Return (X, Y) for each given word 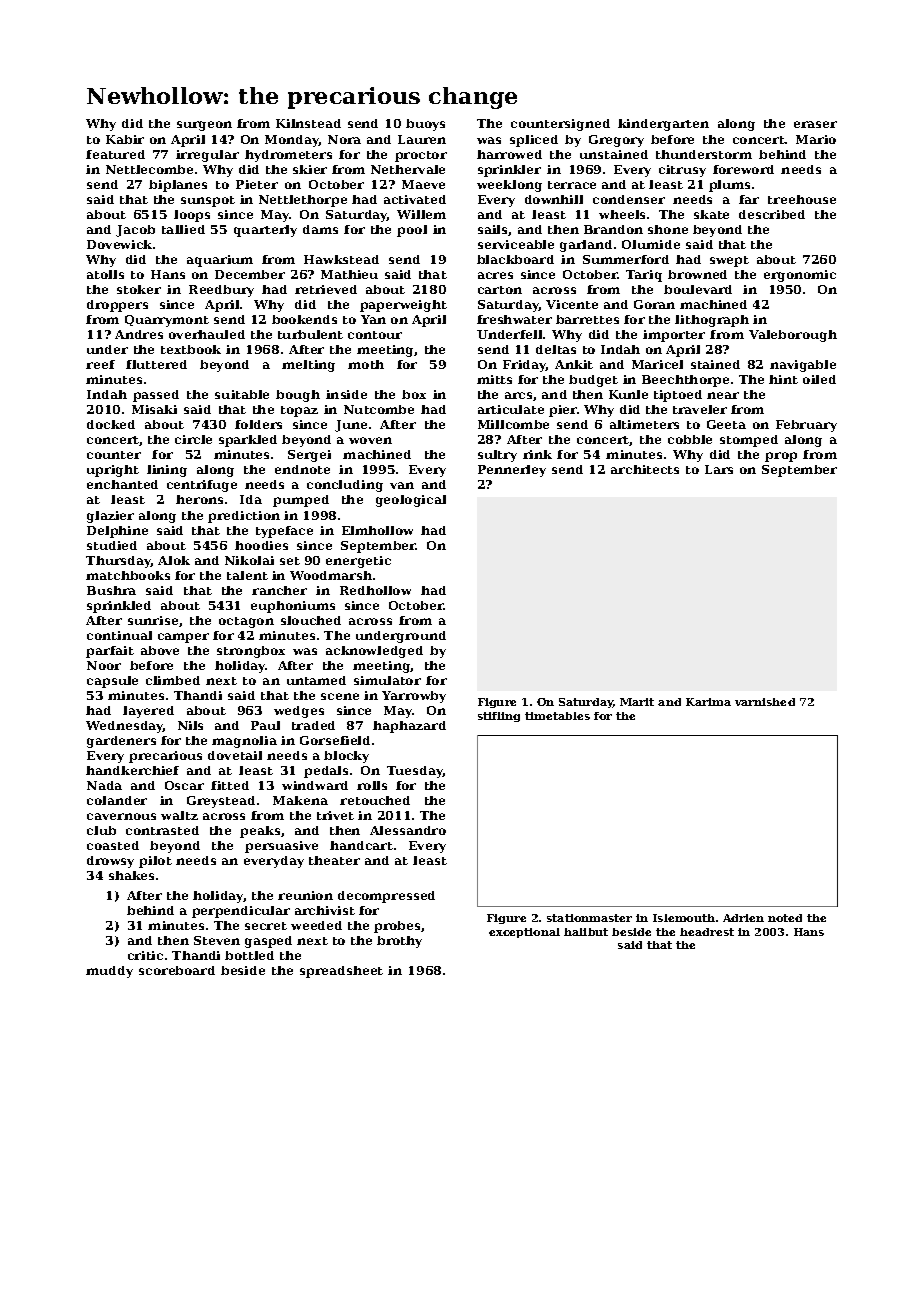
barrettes (587, 319)
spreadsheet (341, 972)
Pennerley (512, 471)
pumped (301, 501)
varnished (765, 702)
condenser (629, 199)
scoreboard (177, 970)
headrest (707, 932)
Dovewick (119, 244)
